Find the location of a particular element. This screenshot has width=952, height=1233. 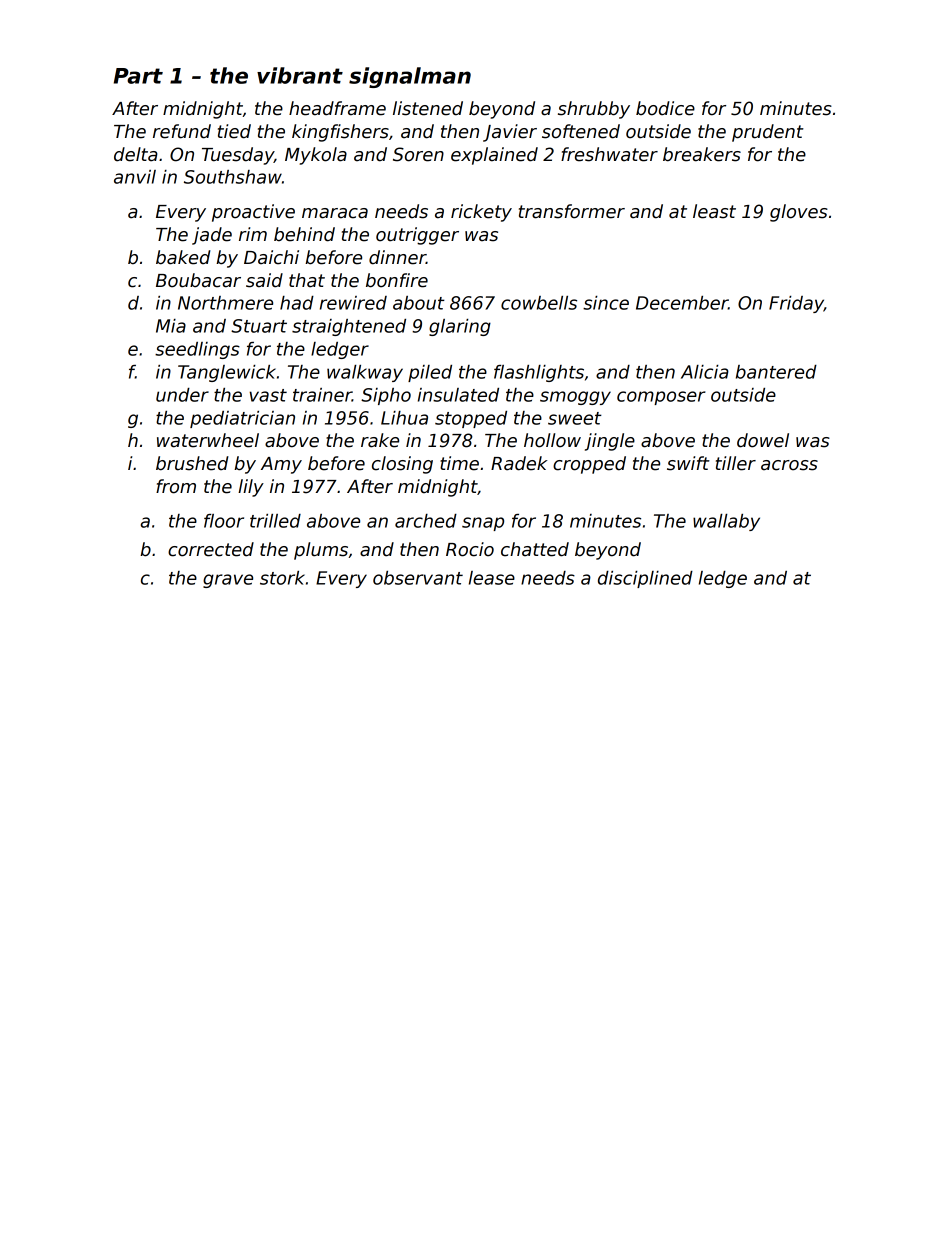

cropped is located at coordinates (589, 465).
